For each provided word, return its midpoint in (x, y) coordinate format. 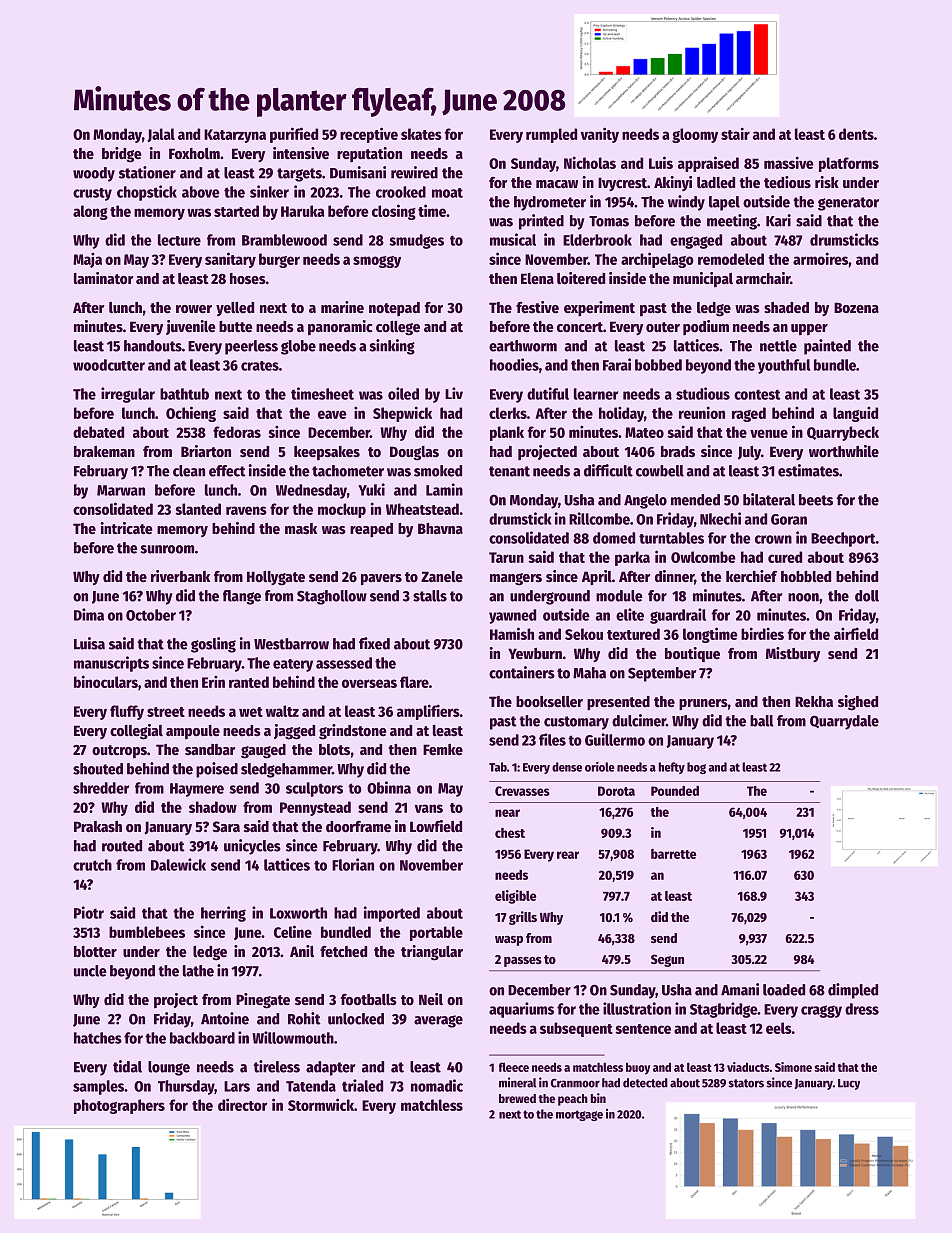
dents (856, 134)
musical (513, 239)
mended (695, 500)
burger (279, 260)
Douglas (414, 453)
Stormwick (321, 1104)
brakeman (104, 451)
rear (568, 855)
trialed (362, 1085)
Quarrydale (844, 722)
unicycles (252, 847)
